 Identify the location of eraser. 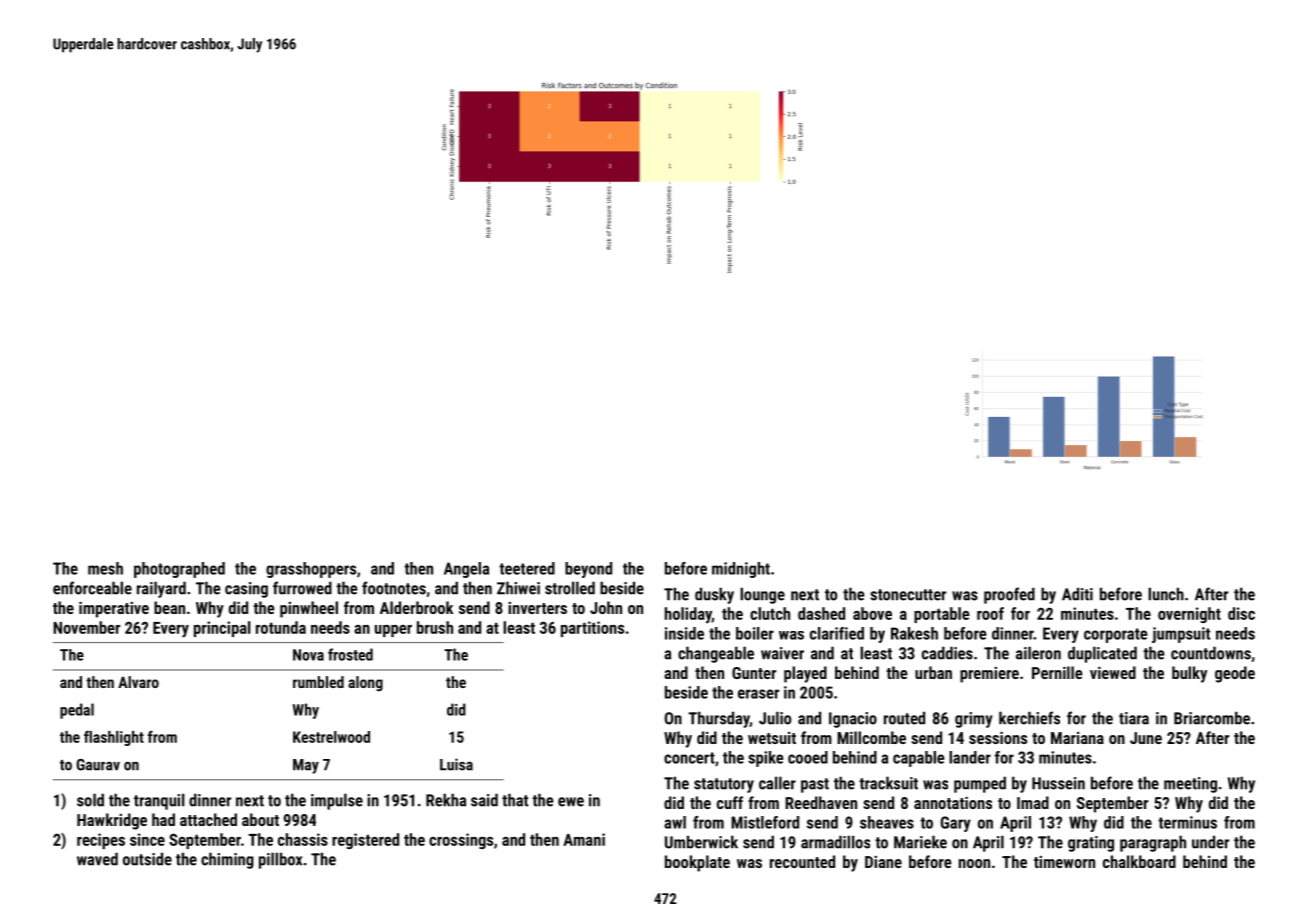
(758, 694).
